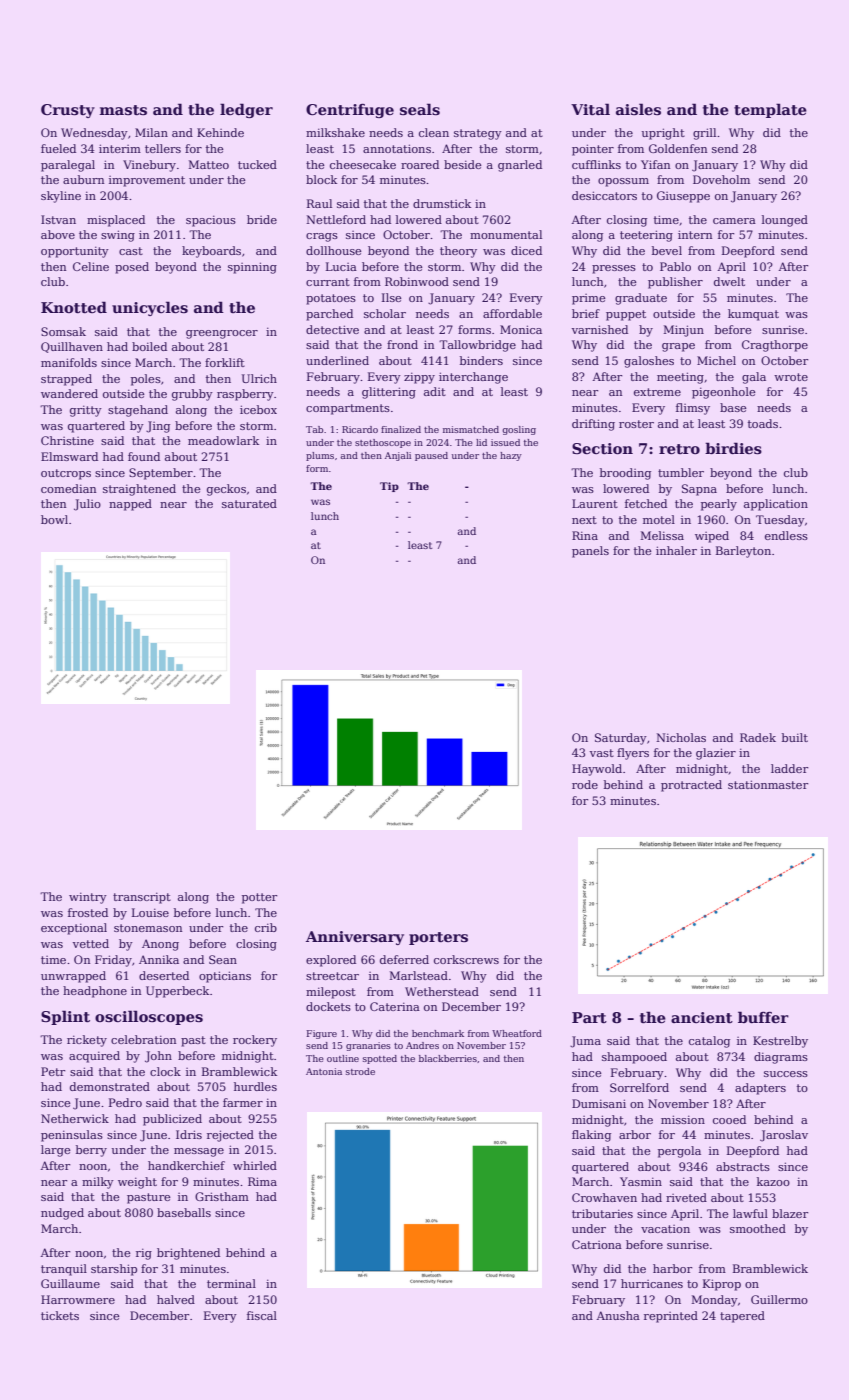 This screenshot has width=849, height=1400. What do you see at coordinates (602, 753) in the screenshot?
I see `vast` at bounding box center [602, 753].
